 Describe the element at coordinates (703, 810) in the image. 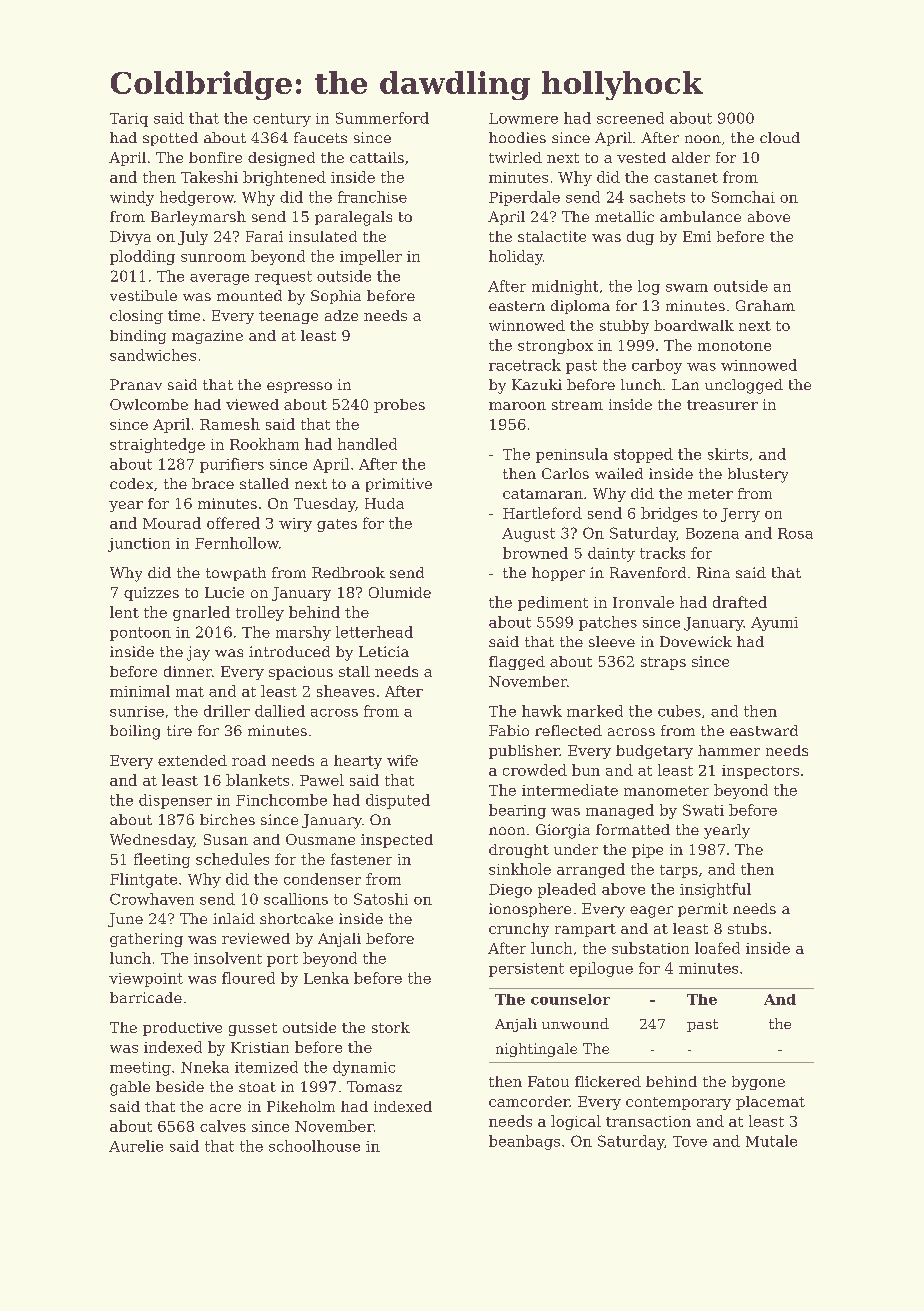

I see `Swati` at that location.
